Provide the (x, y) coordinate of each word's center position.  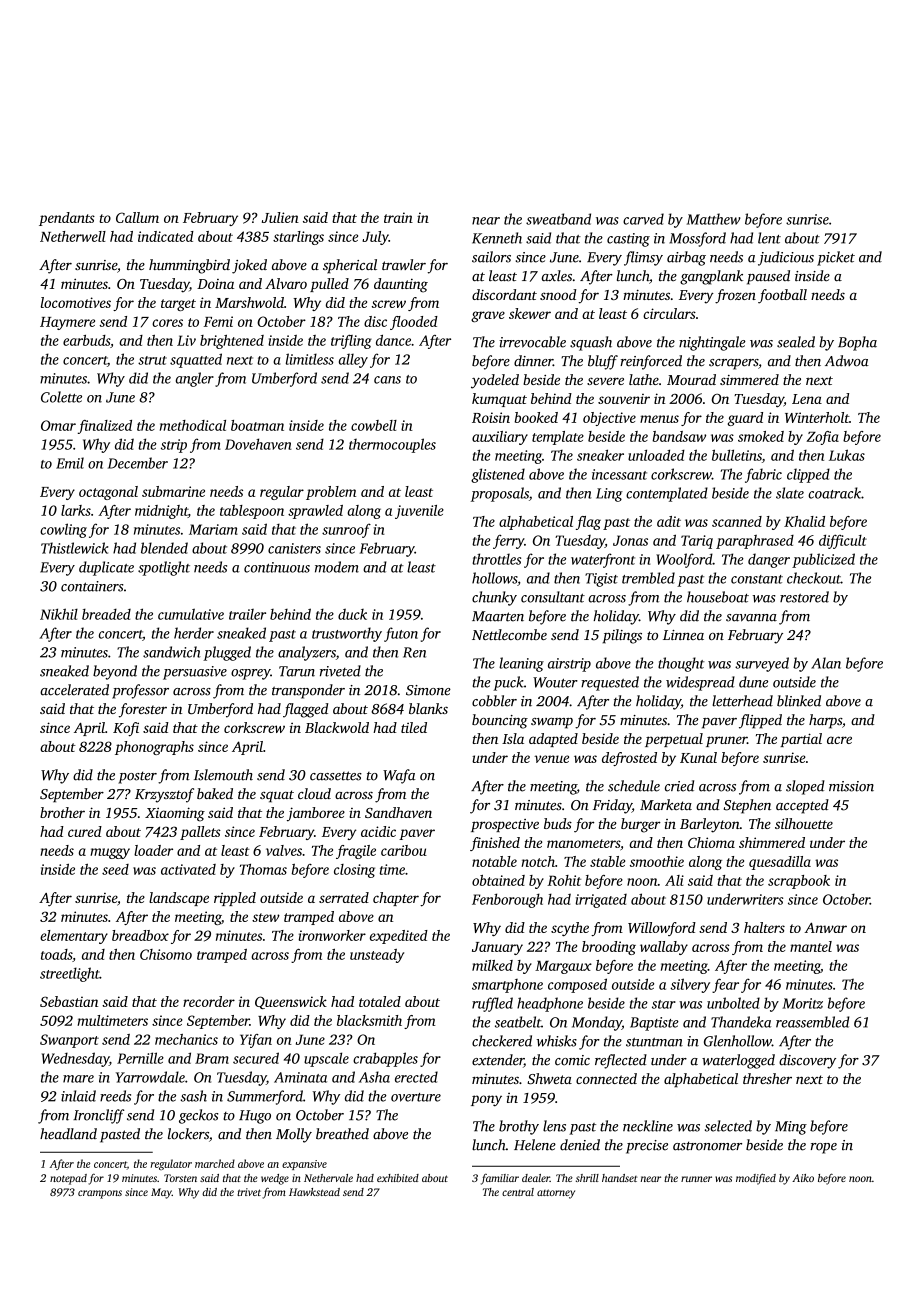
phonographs (154, 748)
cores (167, 323)
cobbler (494, 701)
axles (557, 276)
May (161, 1193)
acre (839, 740)
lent (769, 238)
